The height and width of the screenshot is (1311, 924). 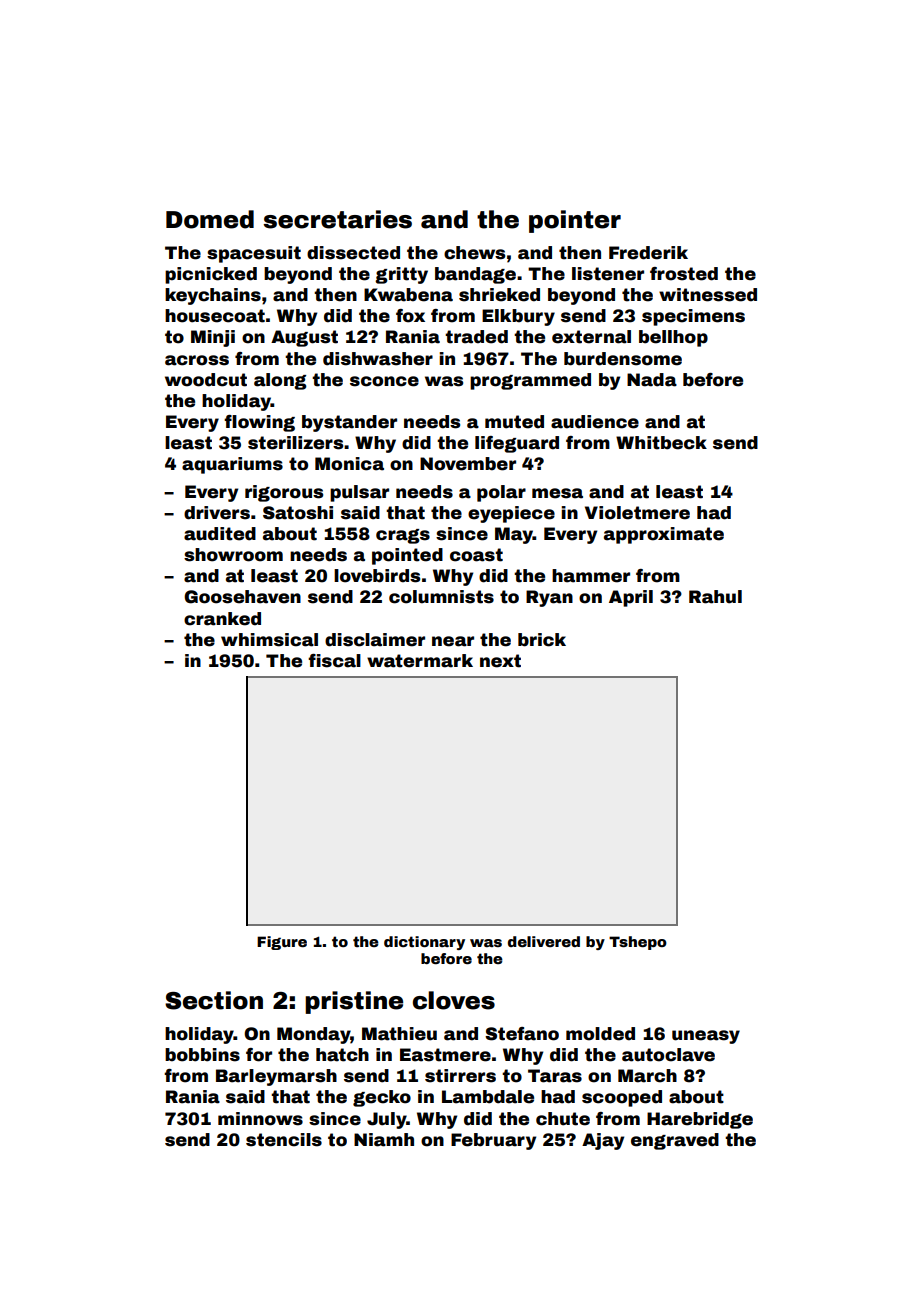 What do you see at coordinates (276, 1077) in the screenshot?
I see `Barleymarsh` at bounding box center [276, 1077].
